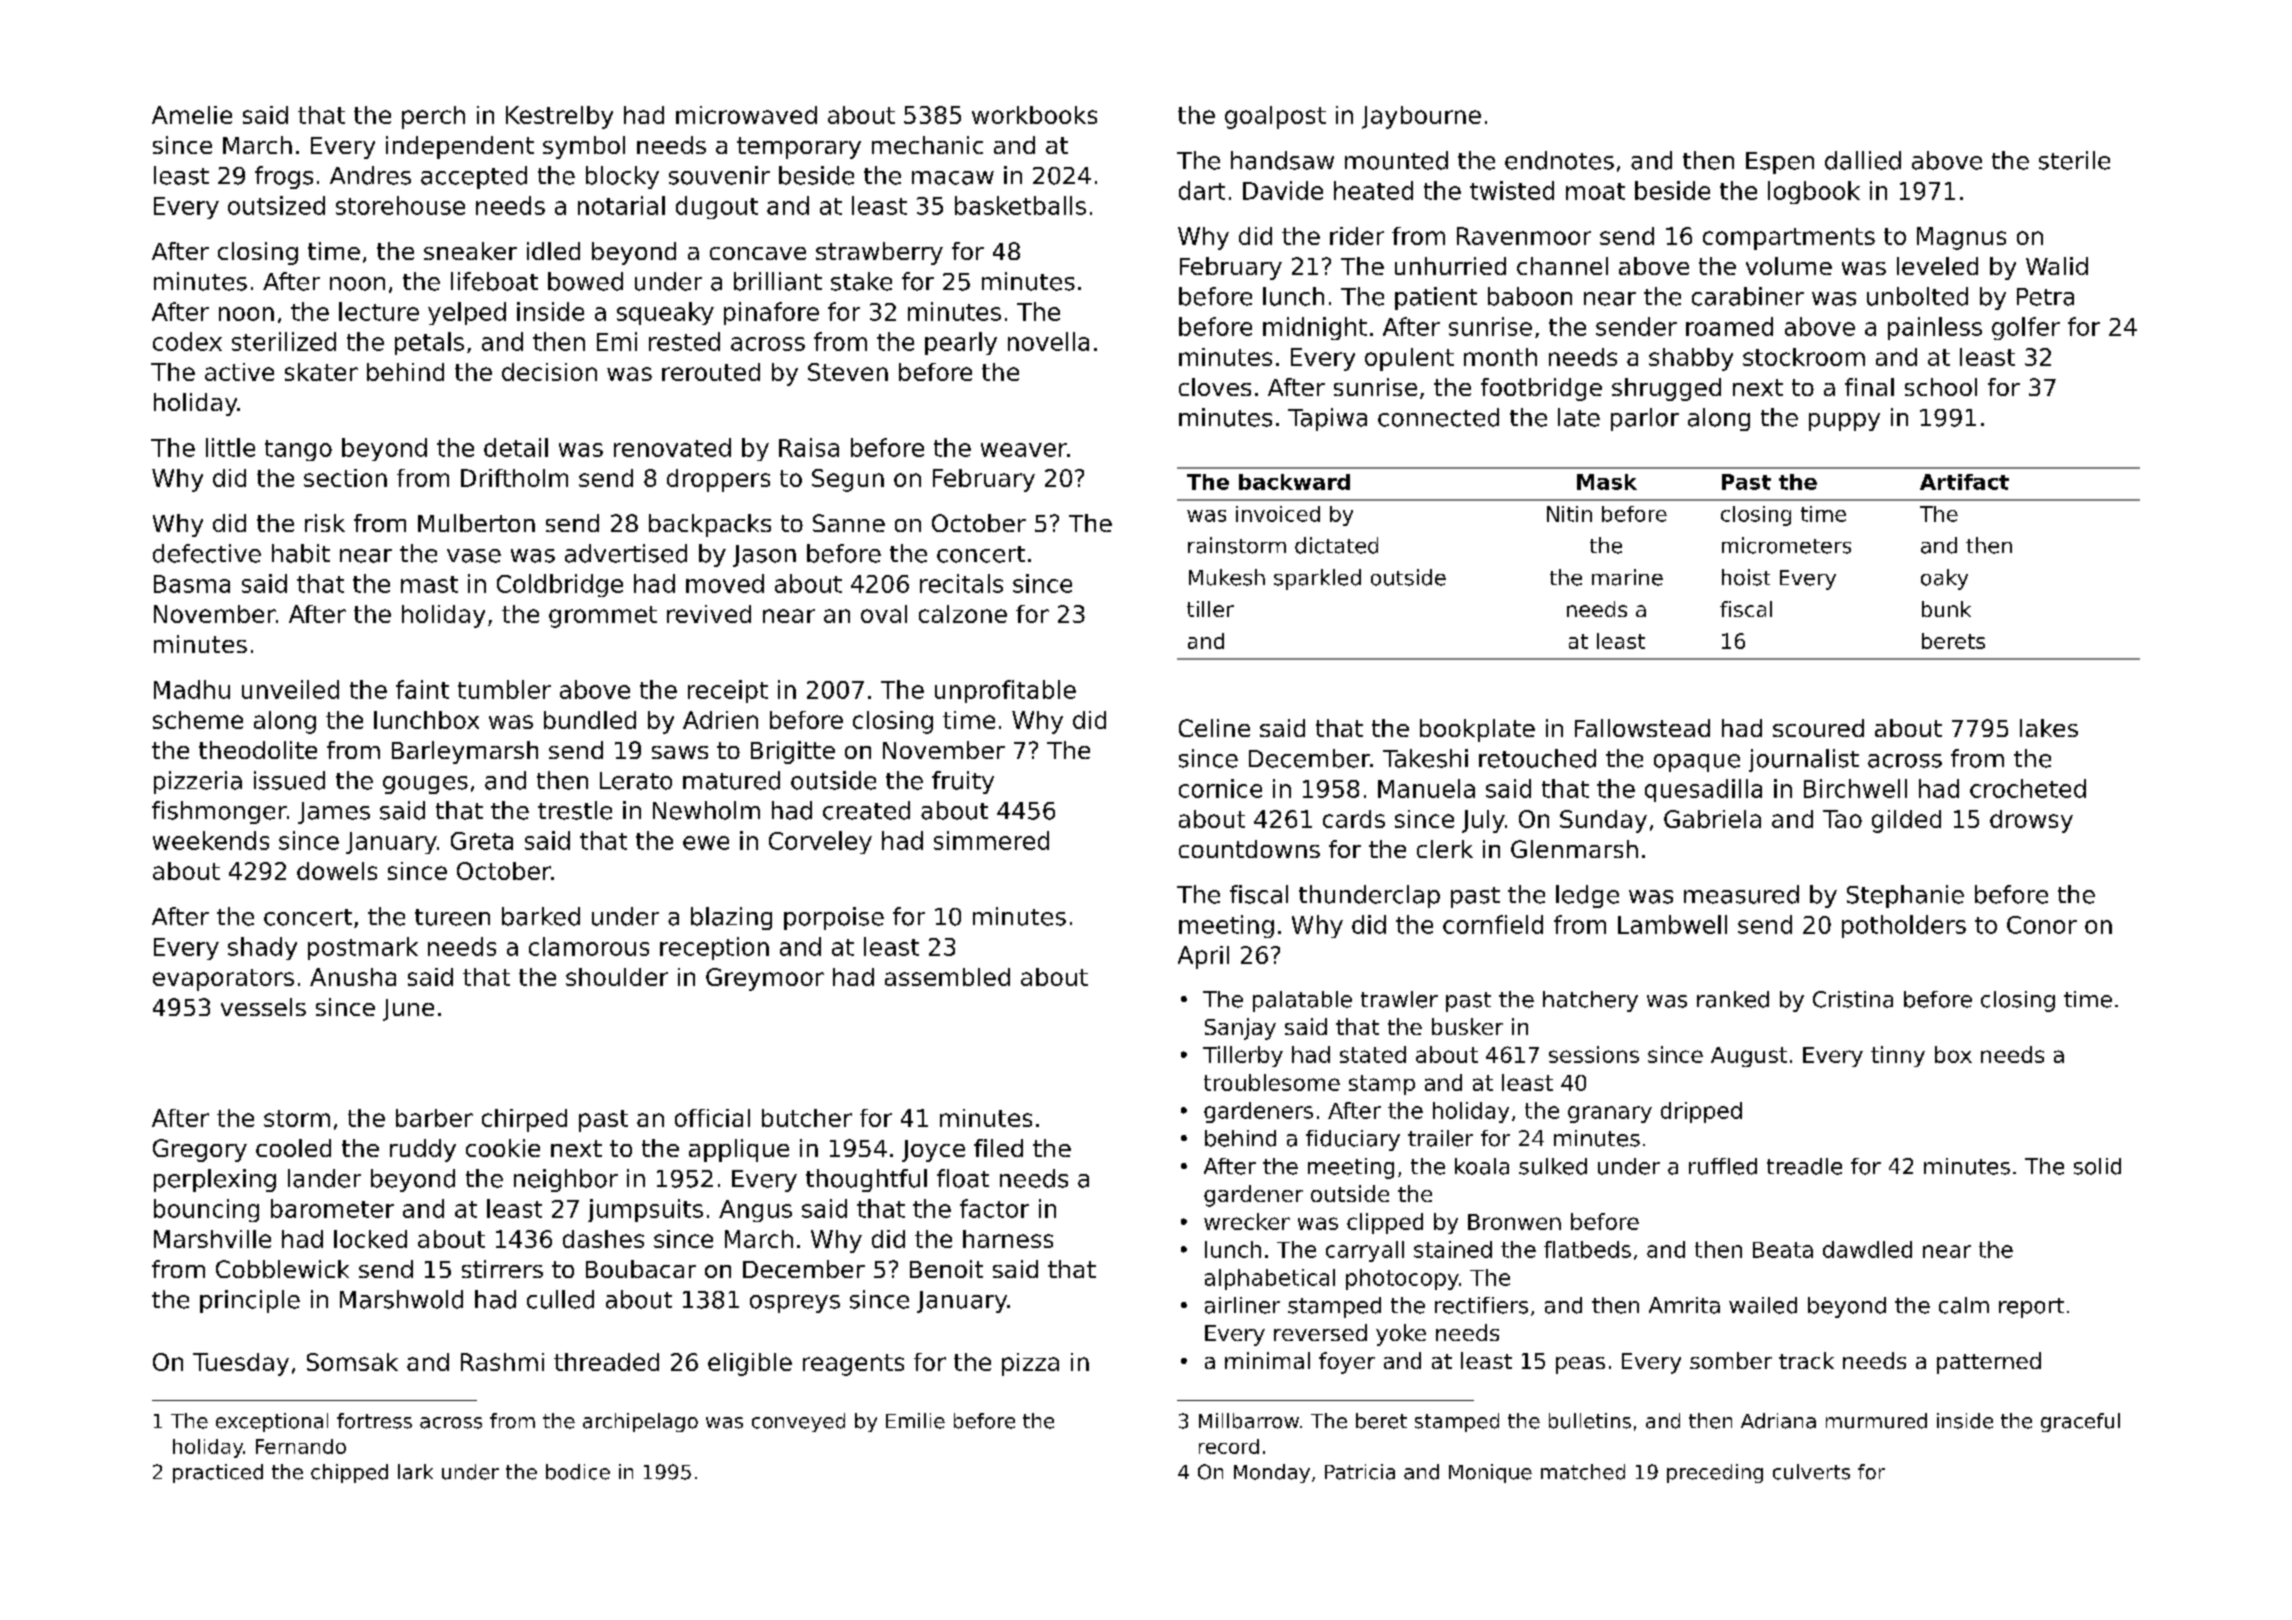 Image resolution: width=2292 pixels, height=1620 pixels. I want to click on dallied, so click(1863, 160).
